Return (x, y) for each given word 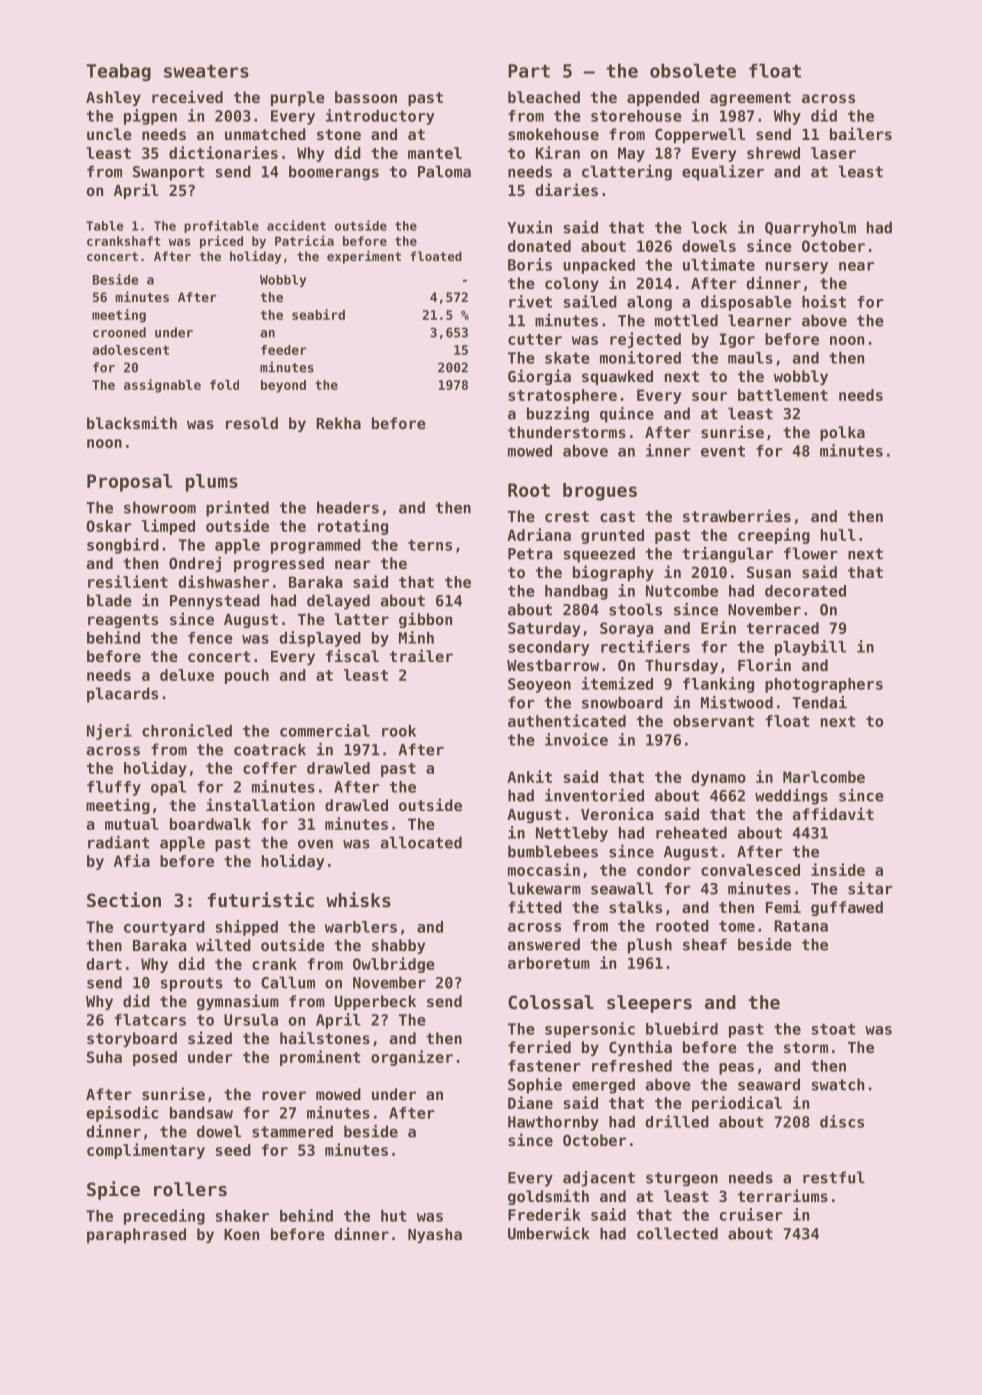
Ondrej (195, 564)
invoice (576, 739)
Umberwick (548, 1233)
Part (529, 71)
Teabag (119, 72)
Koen (241, 1234)
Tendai (819, 702)
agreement (750, 99)
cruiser (751, 1214)
